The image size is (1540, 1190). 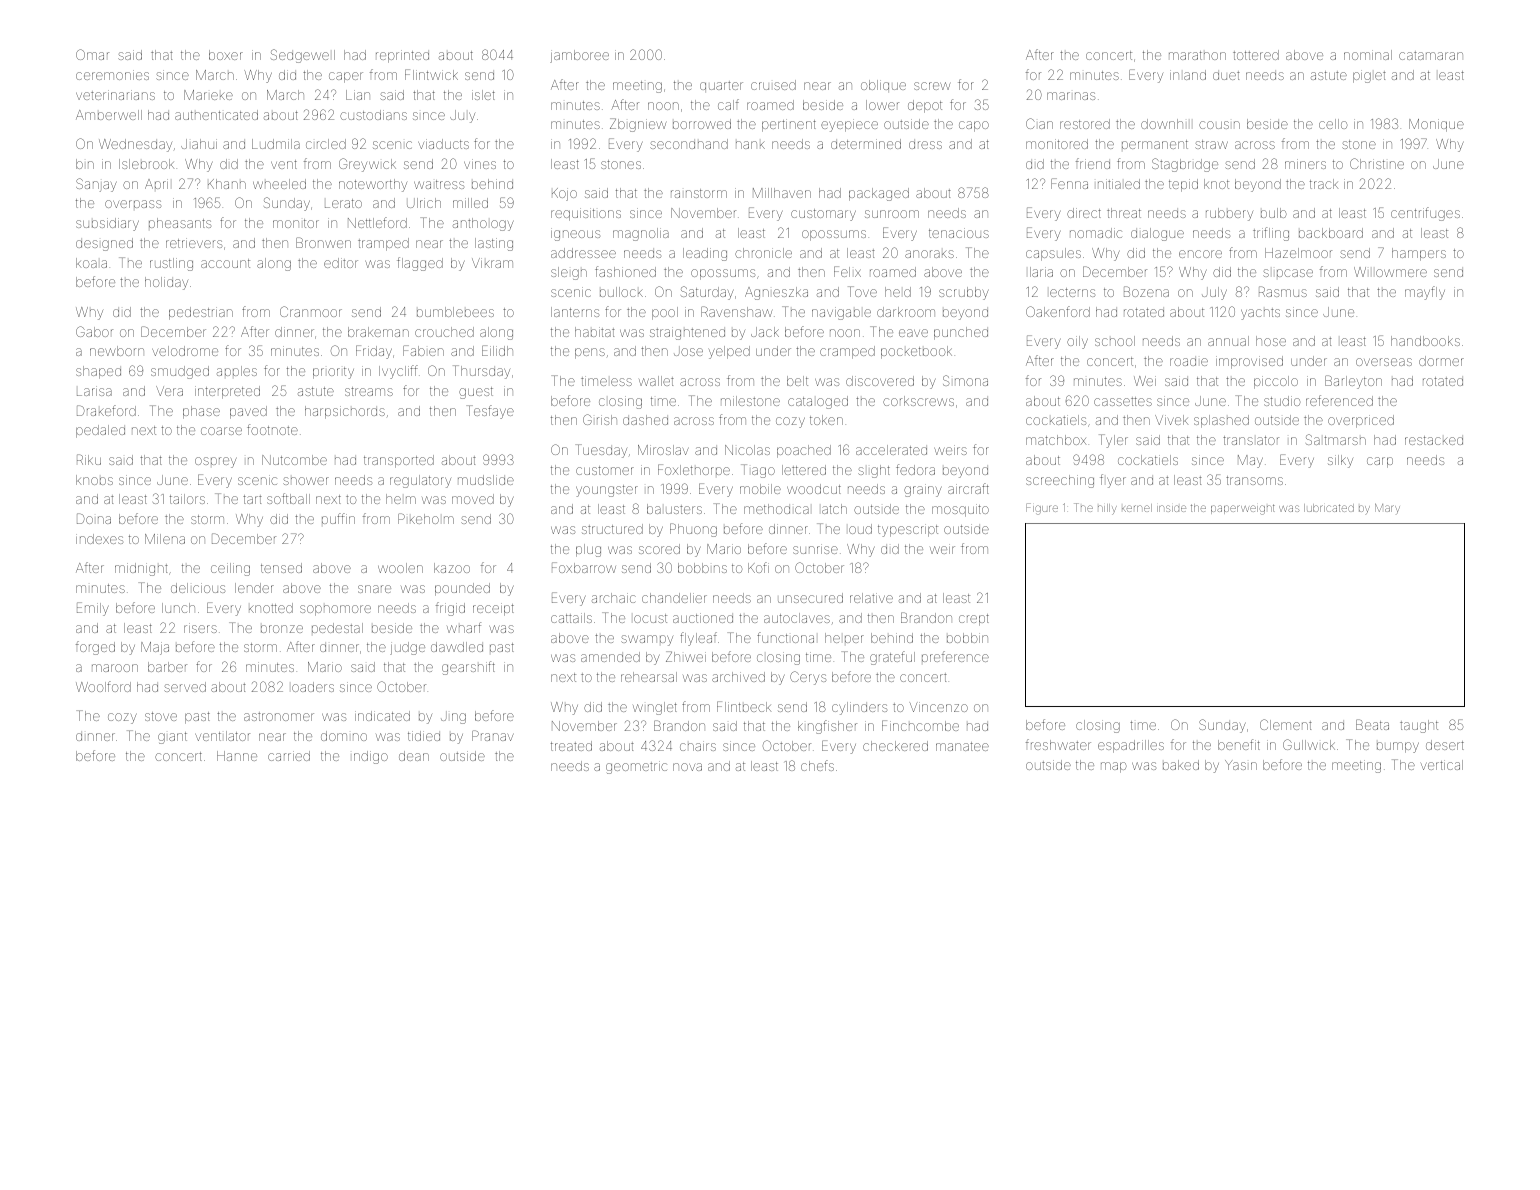 What do you see at coordinates (895, 746) in the page?
I see `checkered` at bounding box center [895, 746].
